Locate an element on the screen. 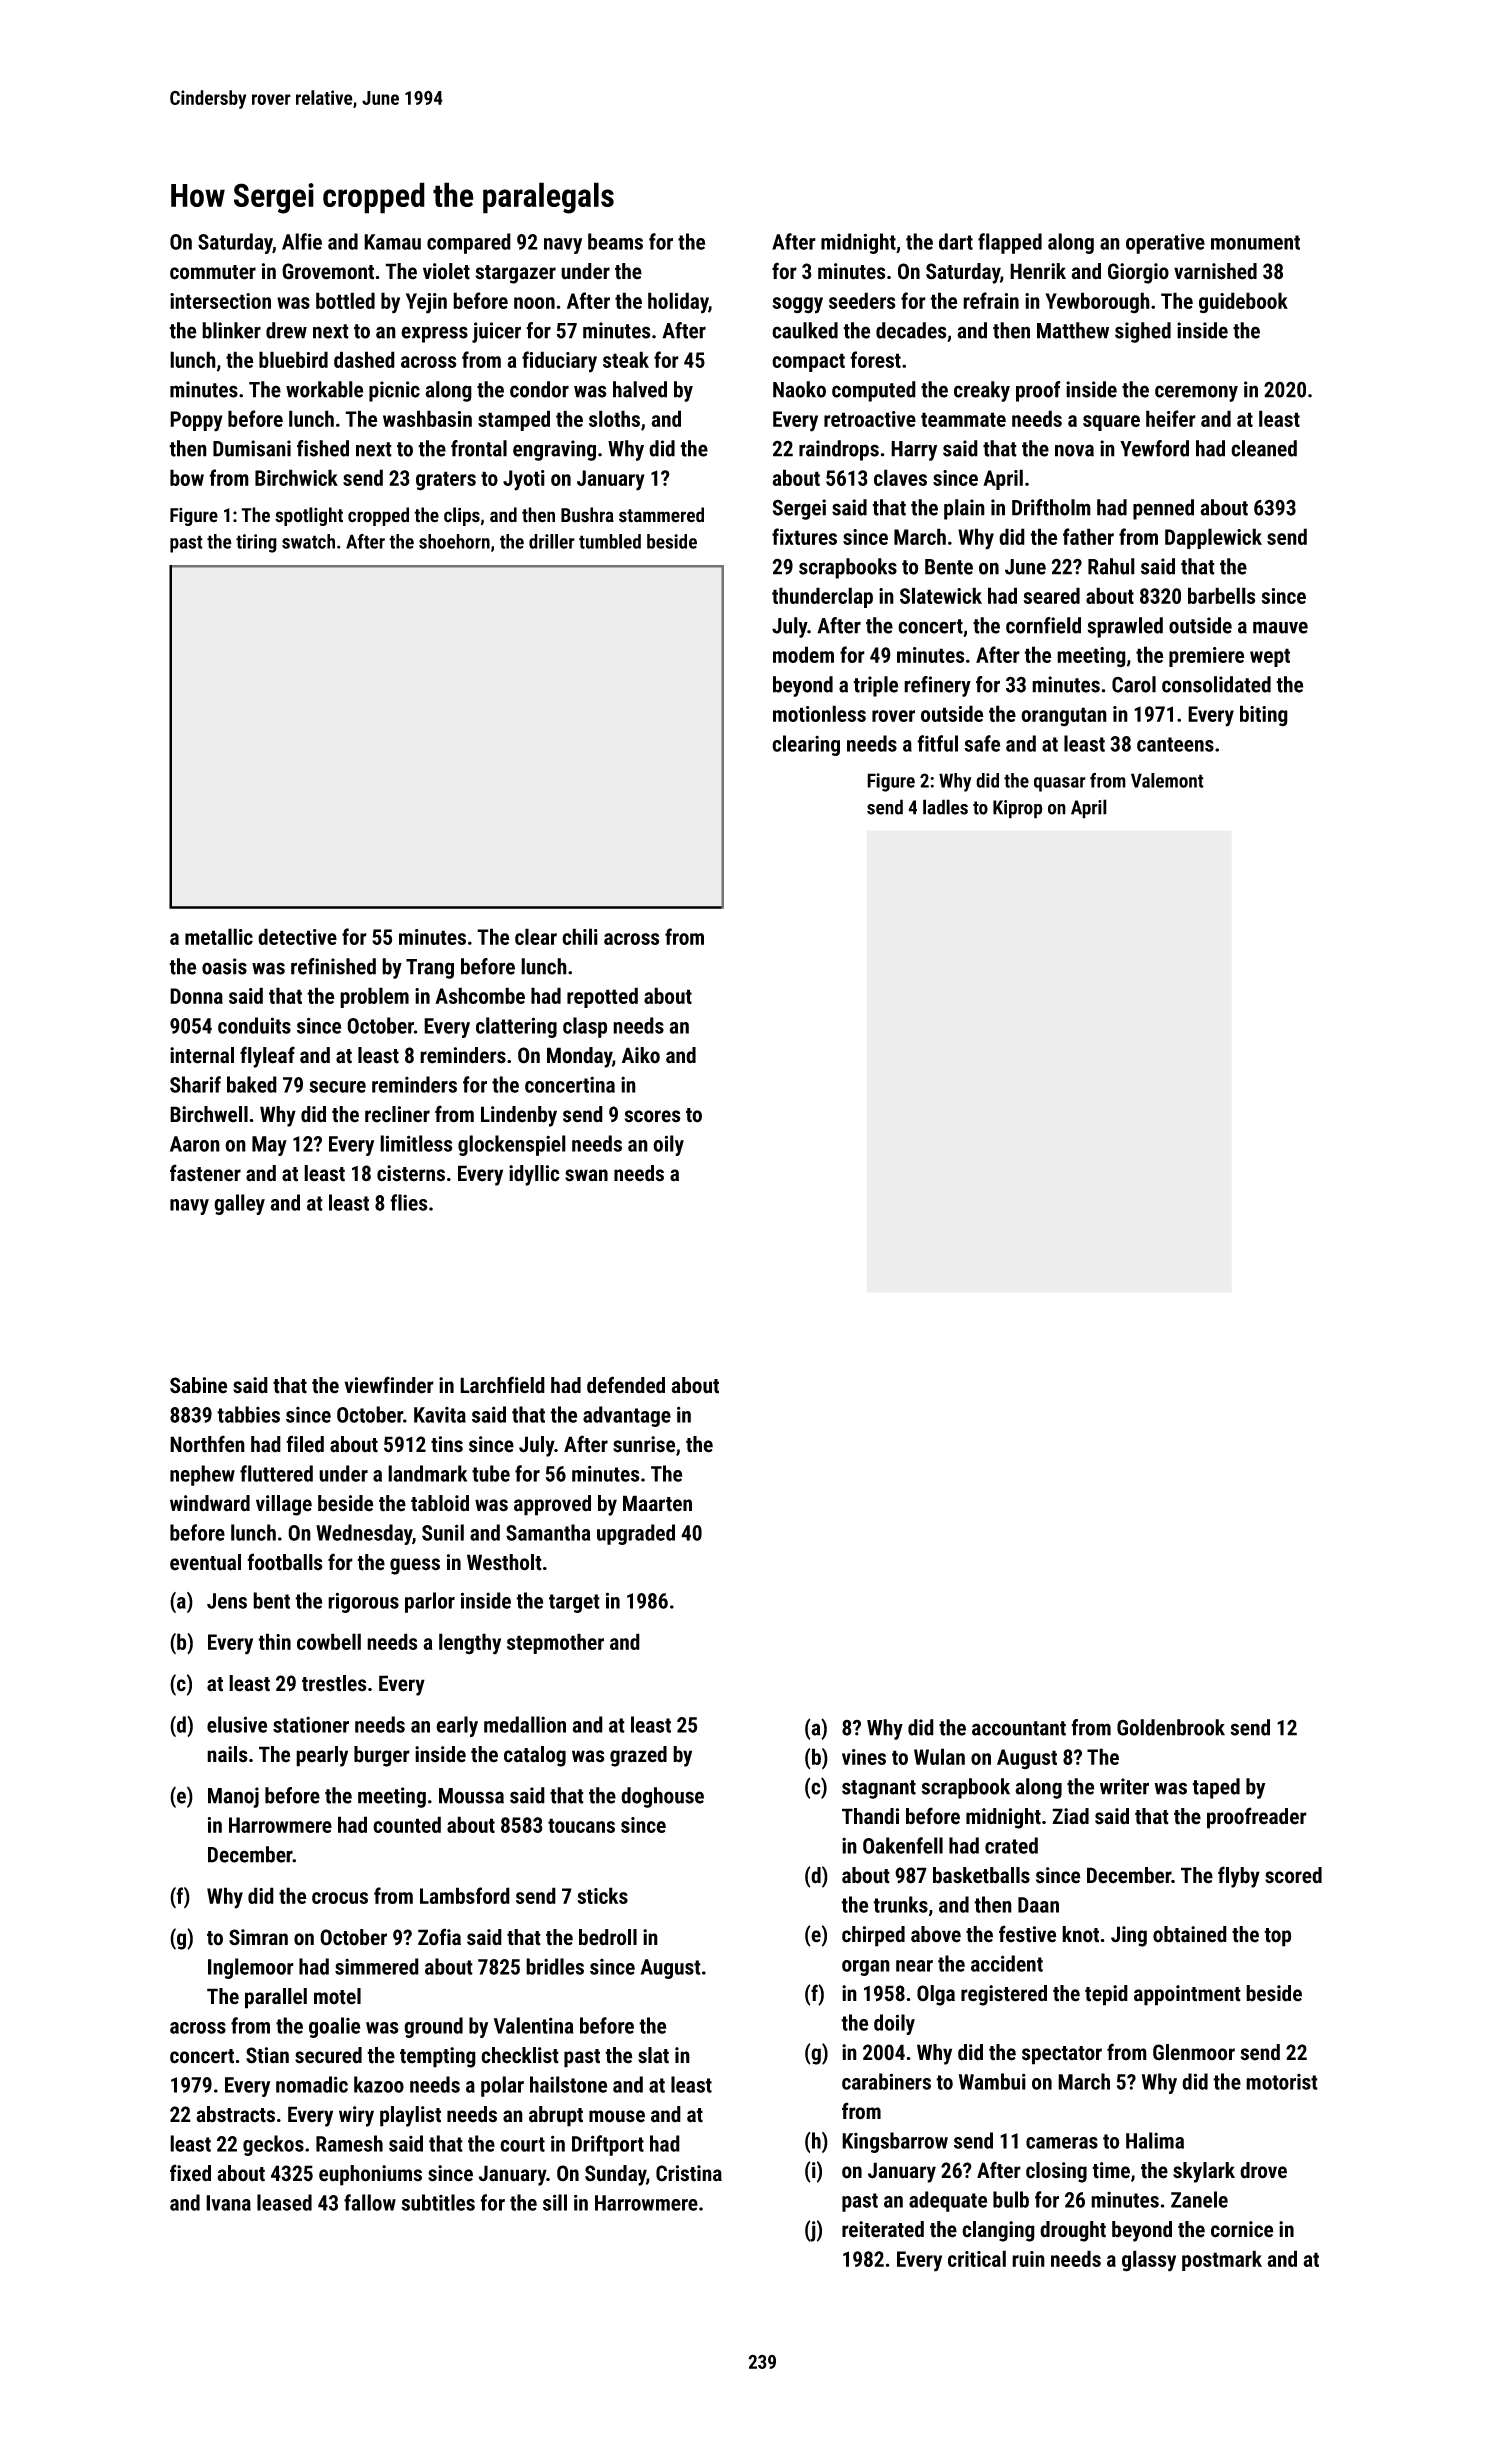 This screenshot has width=1496, height=2464. metallic is located at coordinates (219, 936).
